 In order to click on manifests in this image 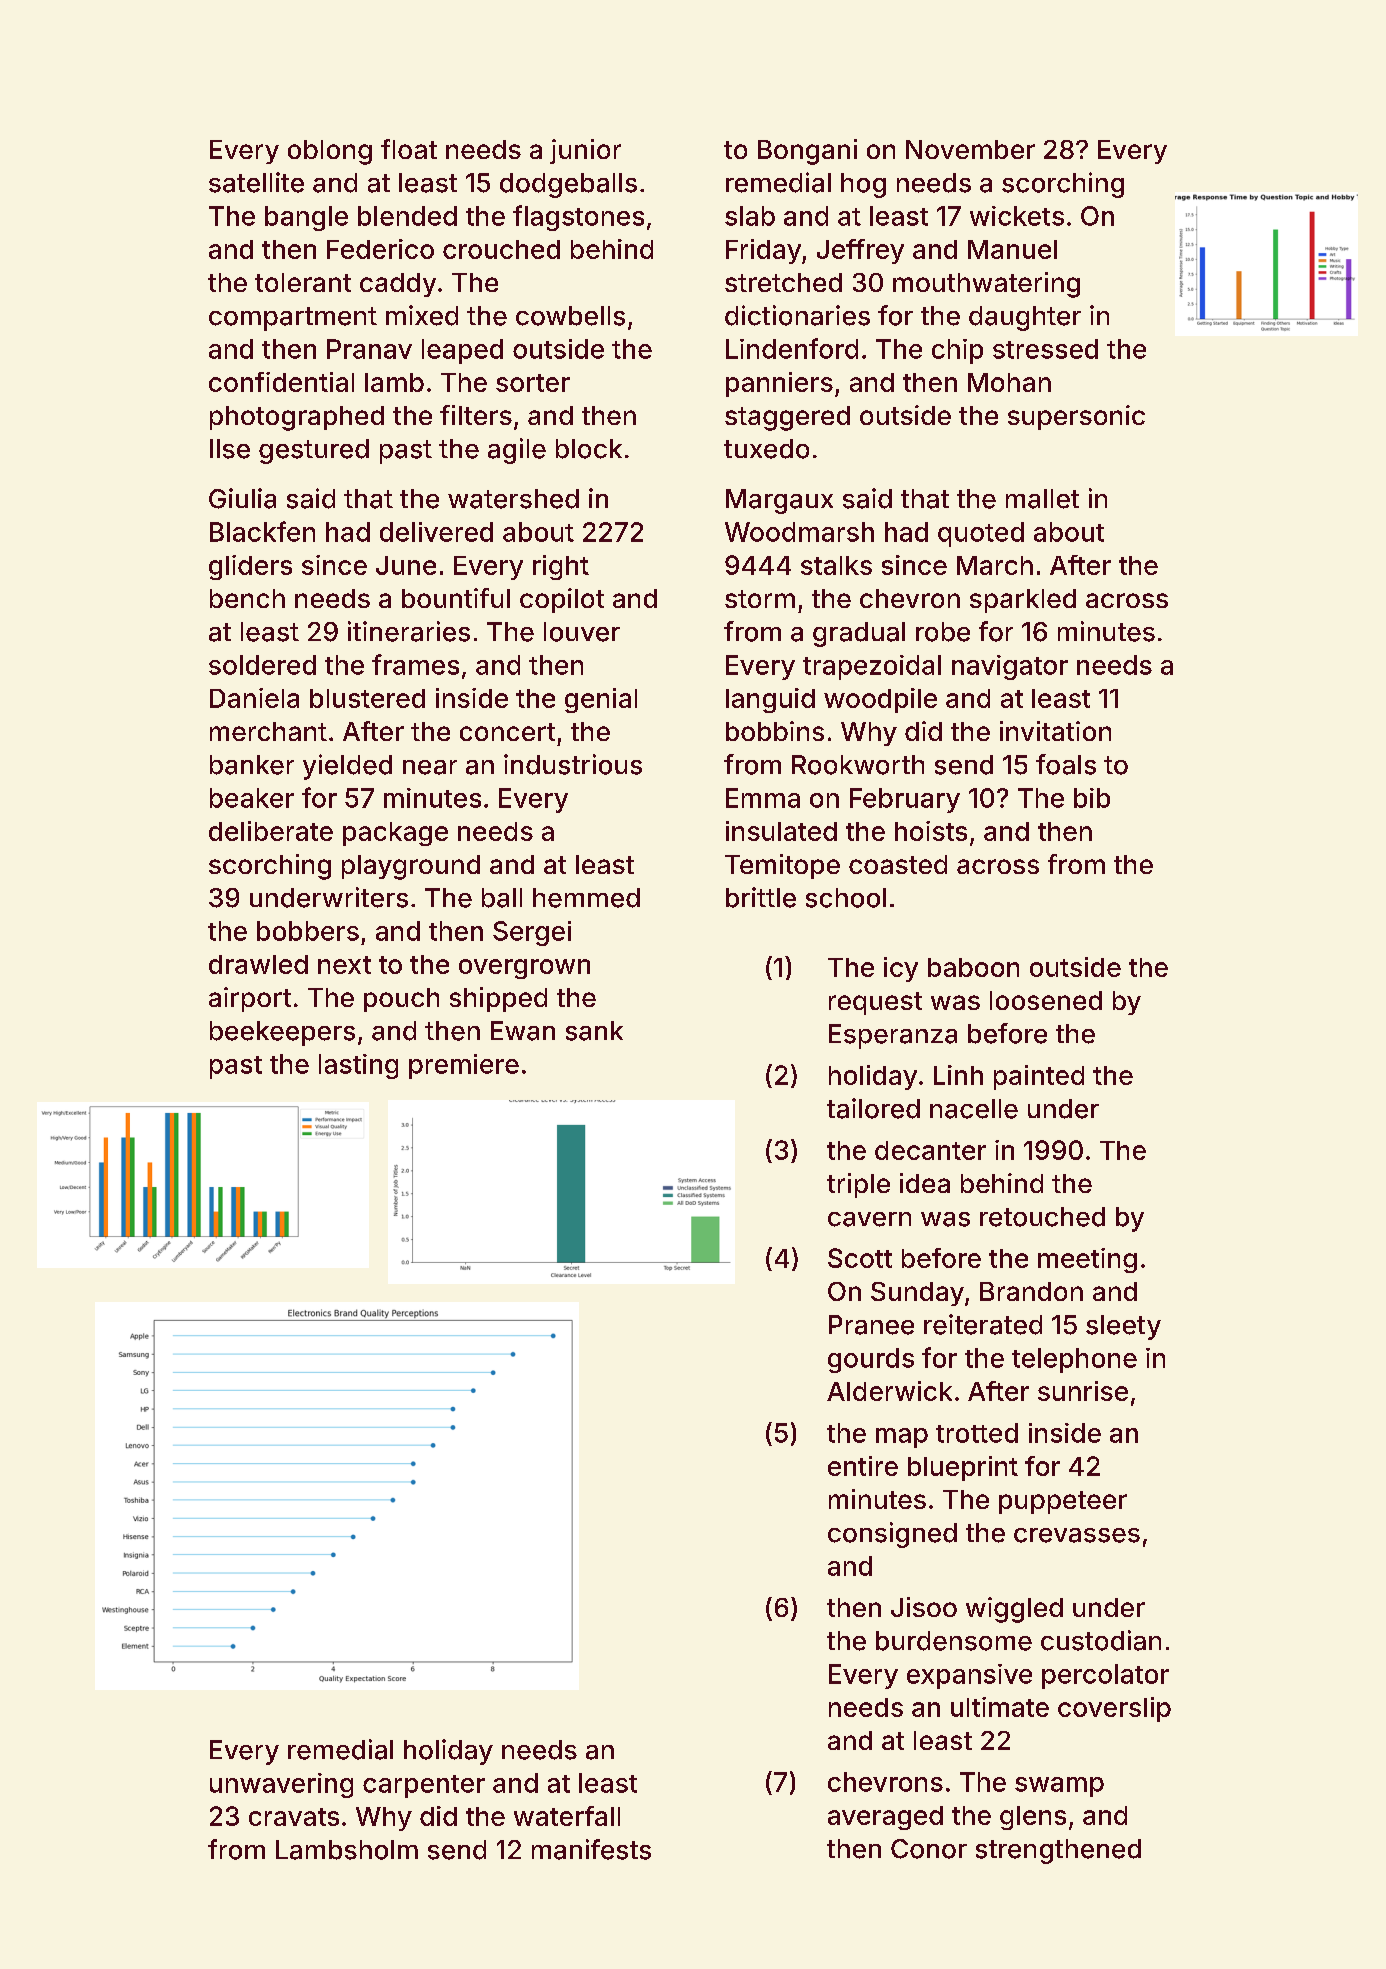, I will do `click(591, 1849)`.
